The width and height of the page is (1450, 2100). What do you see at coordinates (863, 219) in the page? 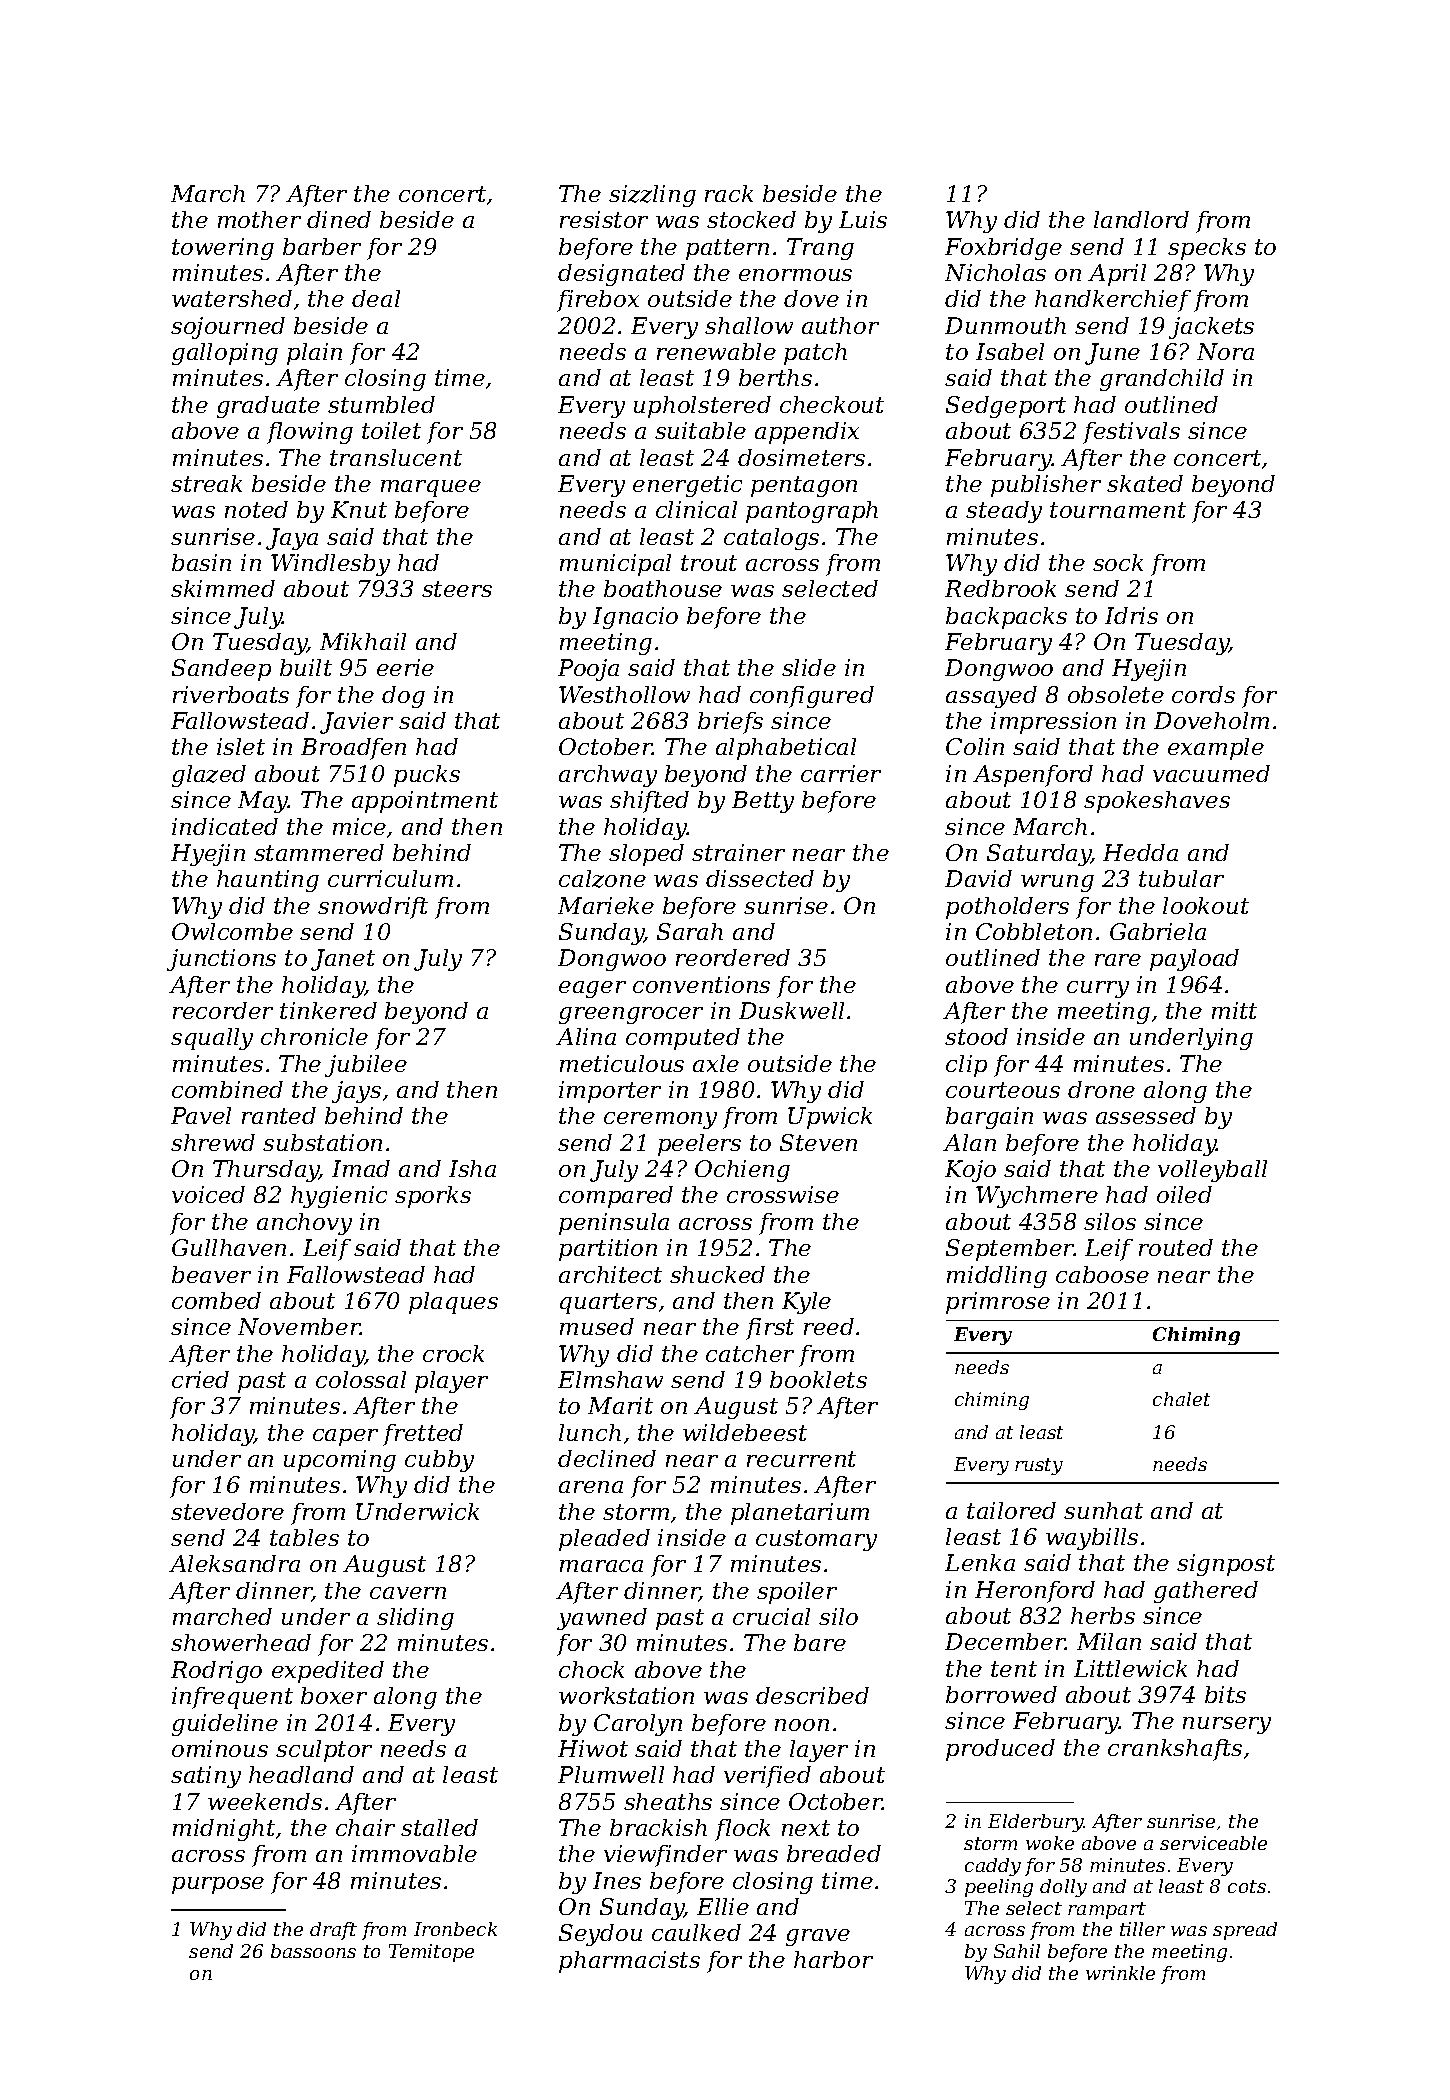
I see `Luis` at bounding box center [863, 219].
